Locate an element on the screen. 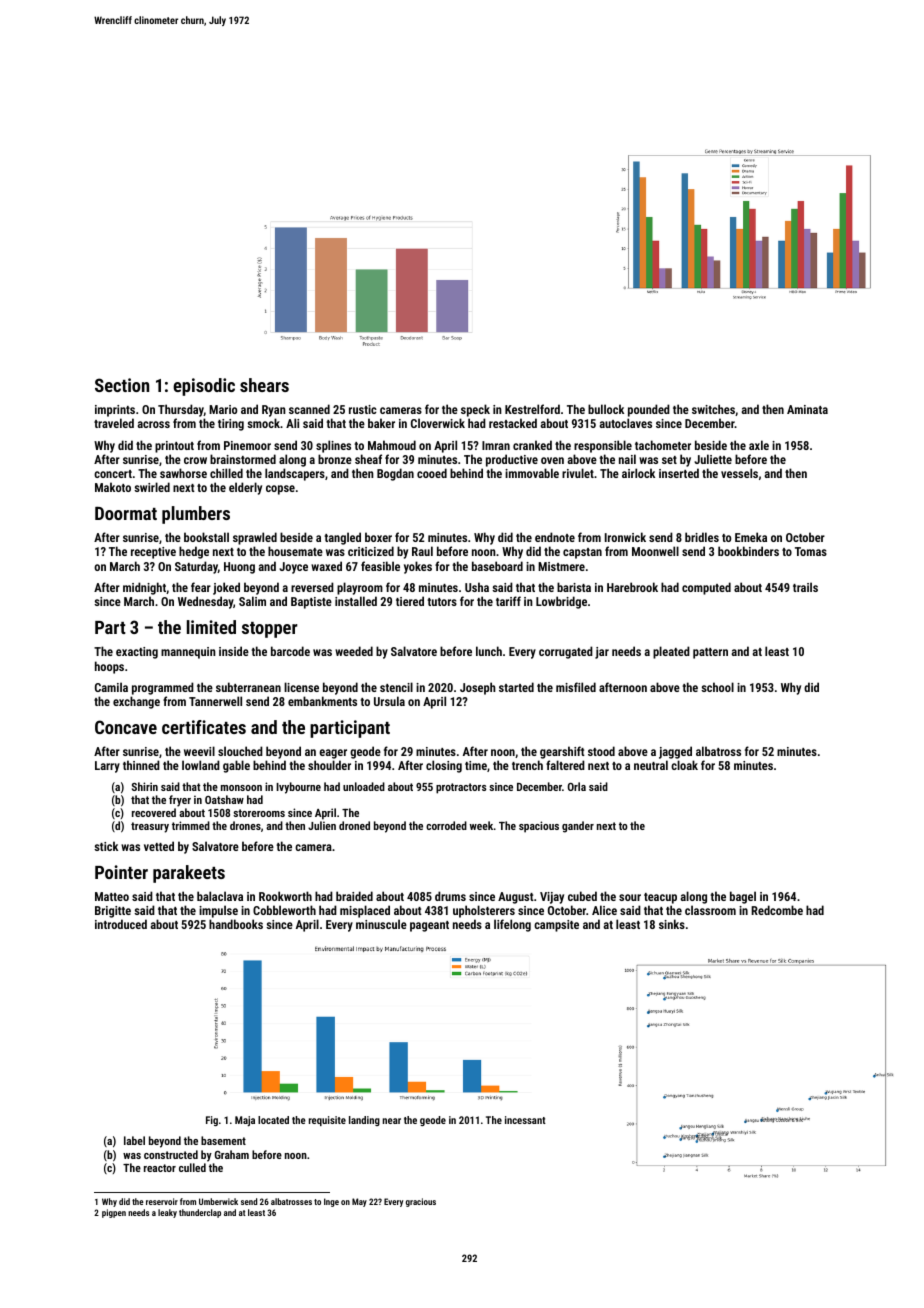 This screenshot has width=924, height=1308. Kestrelford is located at coordinates (532, 409).
